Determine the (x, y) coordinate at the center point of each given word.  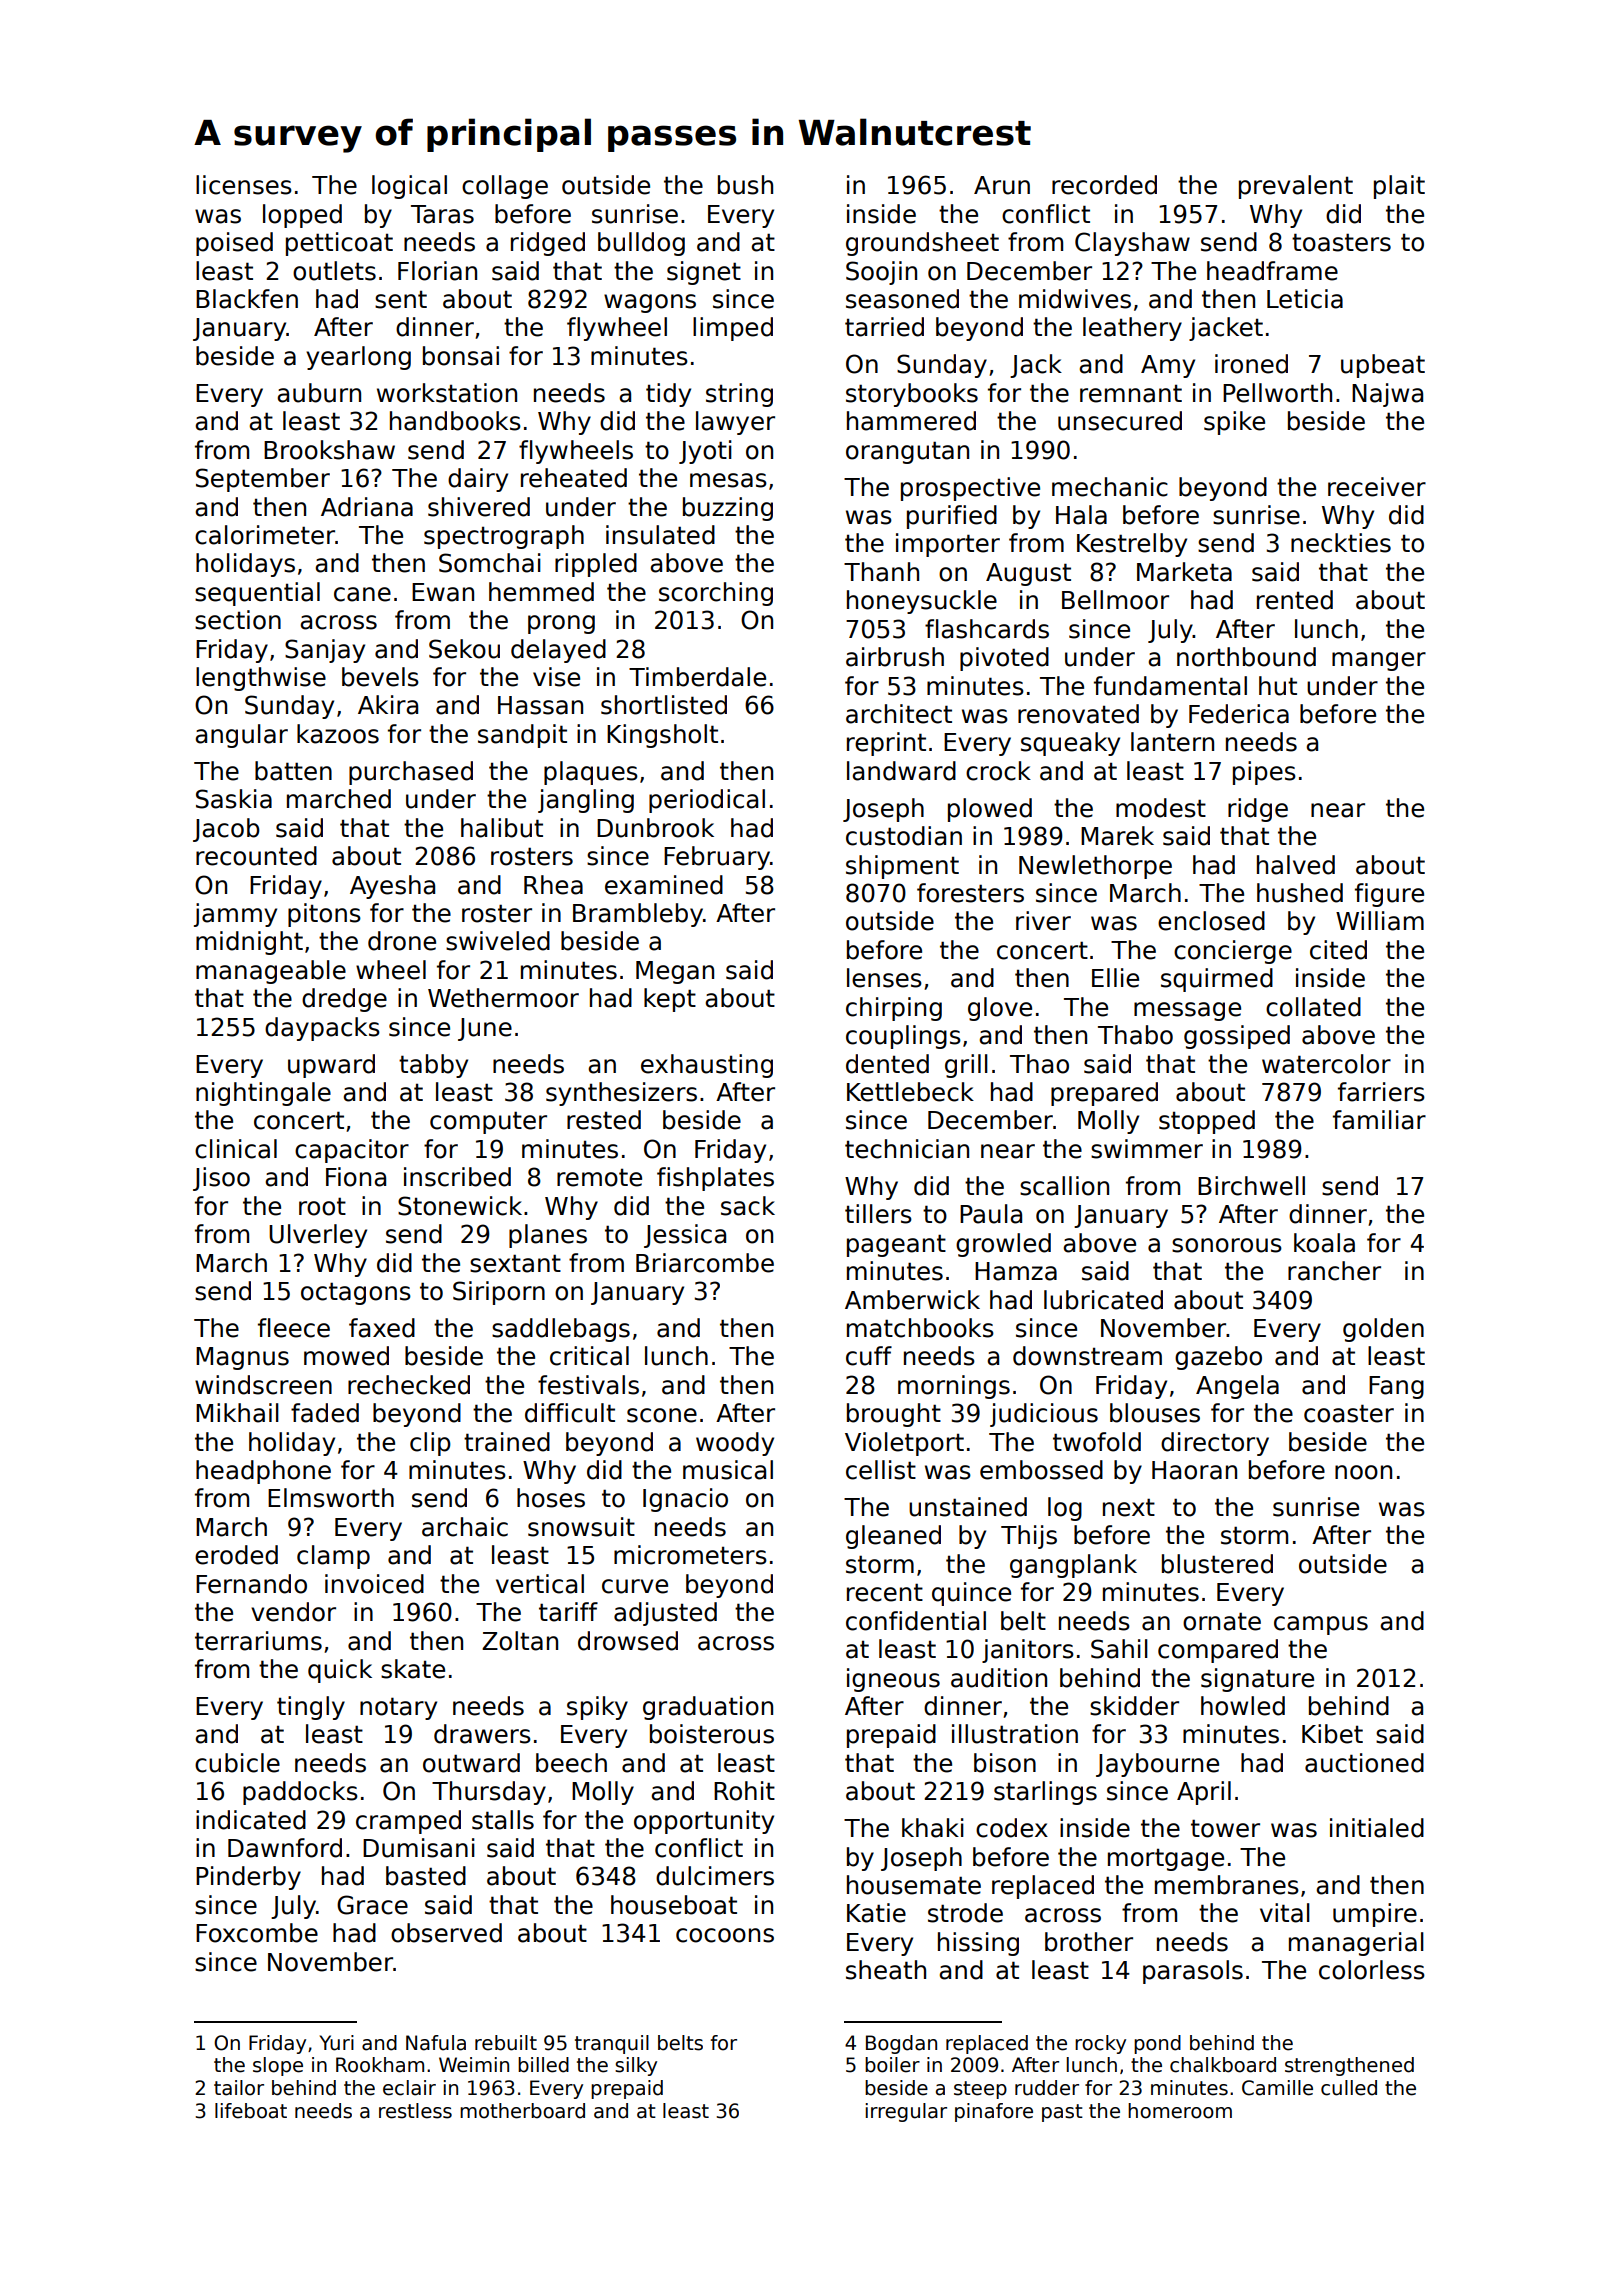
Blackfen (247, 299)
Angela (1237, 1387)
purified (952, 517)
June (485, 1029)
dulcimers (715, 1876)
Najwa (1387, 395)
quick (340, 1671)
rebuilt (506, 2043)
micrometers (690, 1555)
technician (907, 1149)
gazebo (1218, 1358)
